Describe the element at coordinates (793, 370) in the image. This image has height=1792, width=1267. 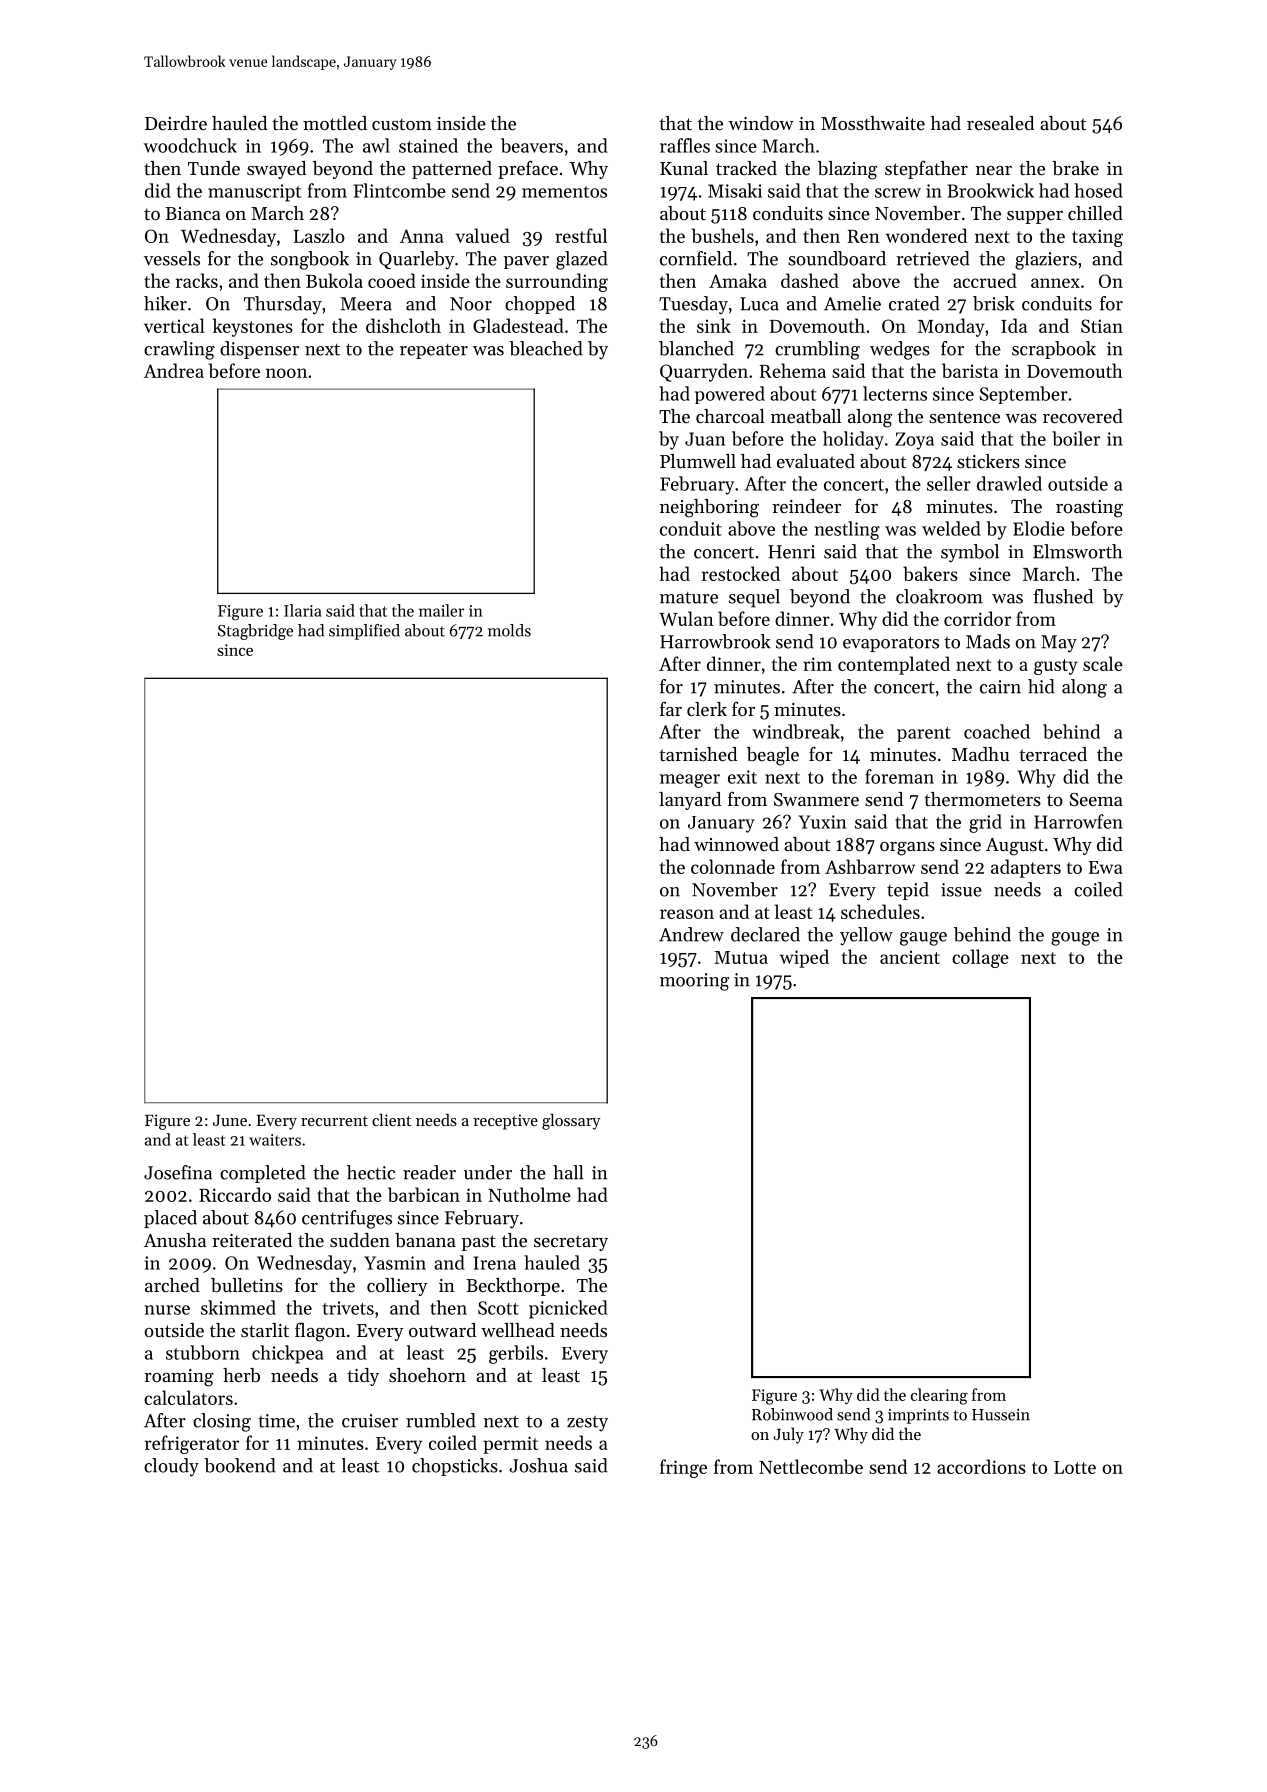
I see `Rehema` at that location.
